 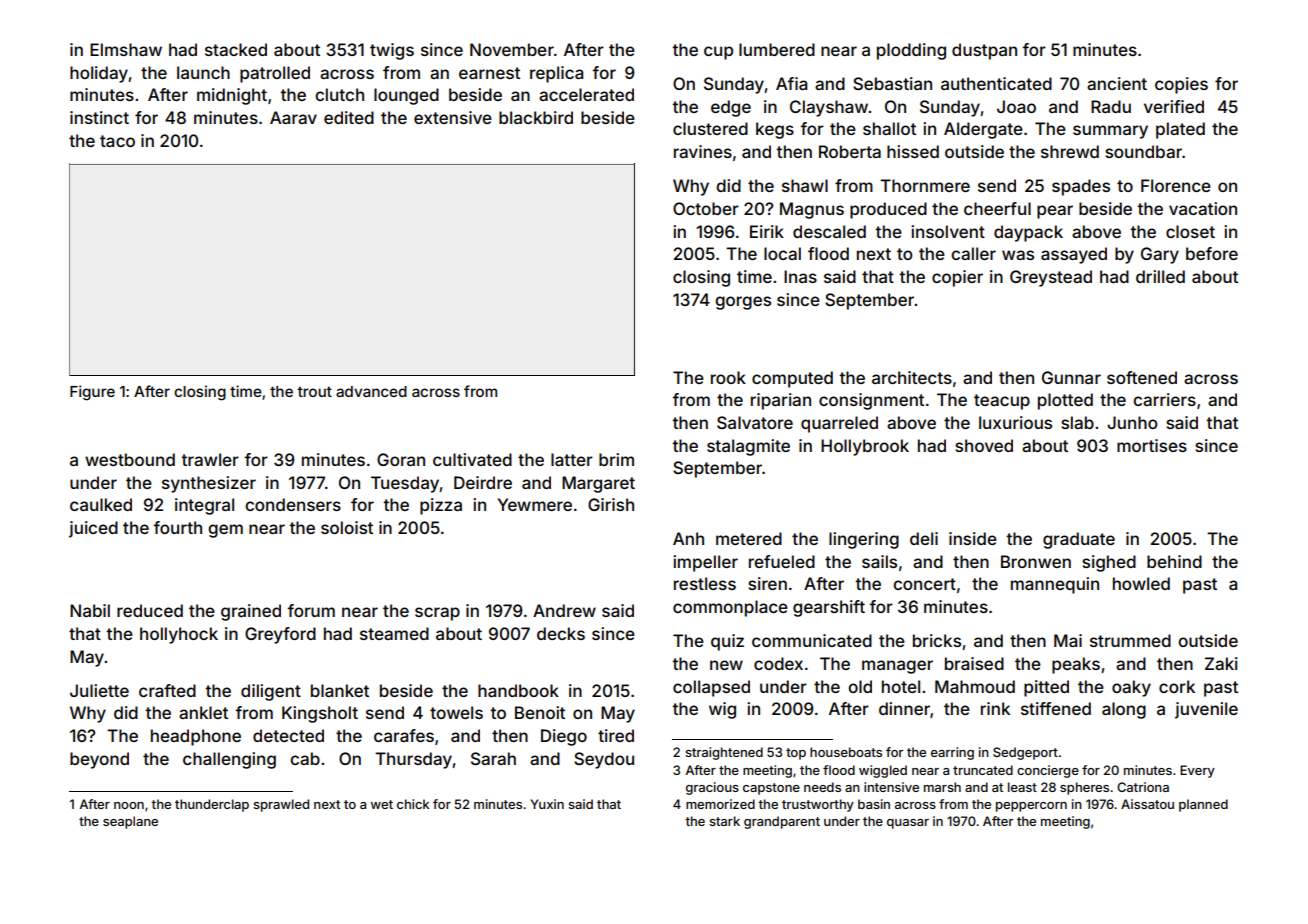 What do you see at coordinates (232, 96) in the screenshot?
I see `midnight` at bounding box center [232, 96].
